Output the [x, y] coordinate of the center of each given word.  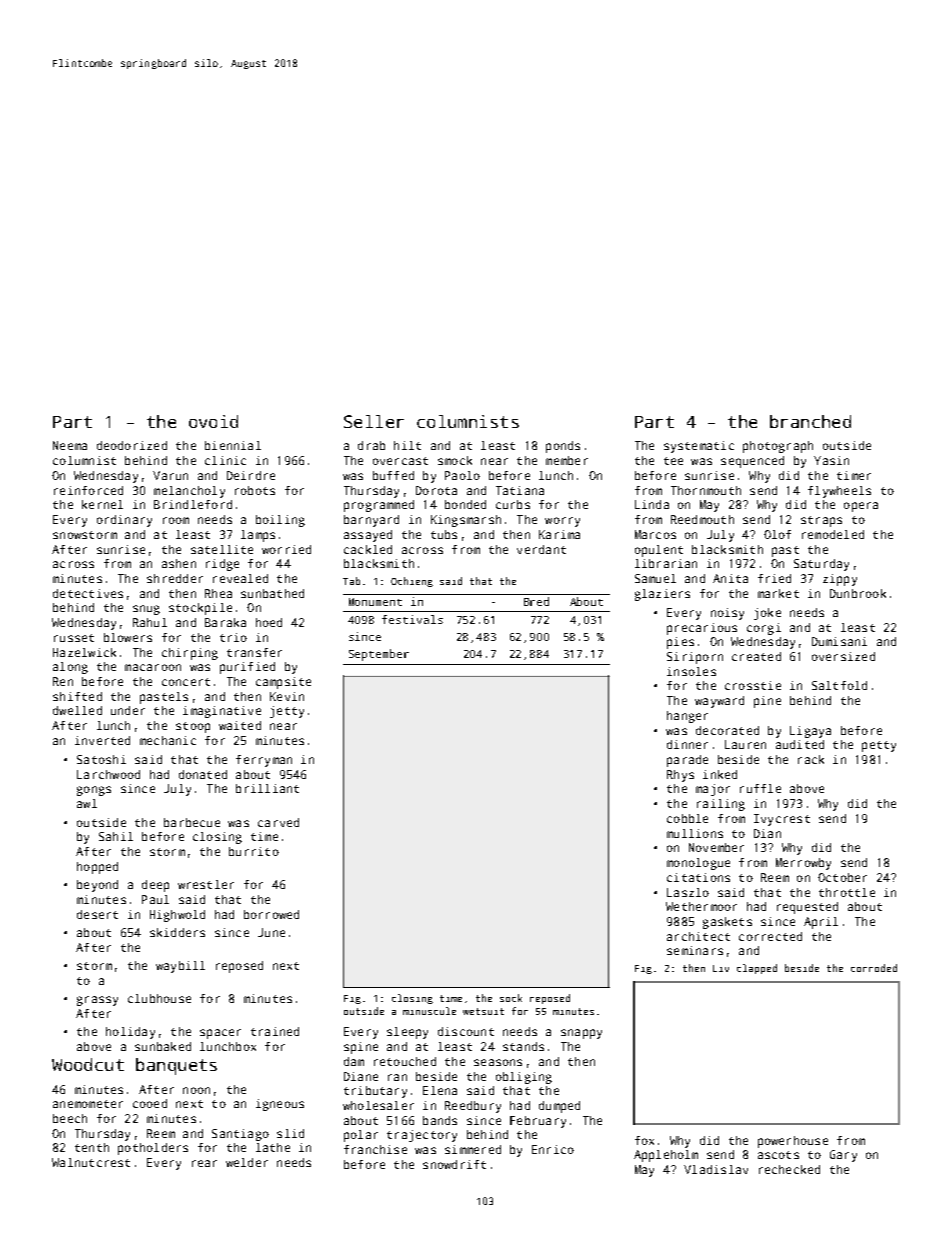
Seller [374, 421]
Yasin [831, 460]
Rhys [680, 776]
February [538, 1122]
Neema [70, 445]
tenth [92, 1147]
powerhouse [793, 1142]
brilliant [267, 788]
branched [810, 421]
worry [562, 522]
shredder [175, 578]
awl [87, 803]
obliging [524, 1078]
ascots [778, 1155]
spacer [220, 1034]
